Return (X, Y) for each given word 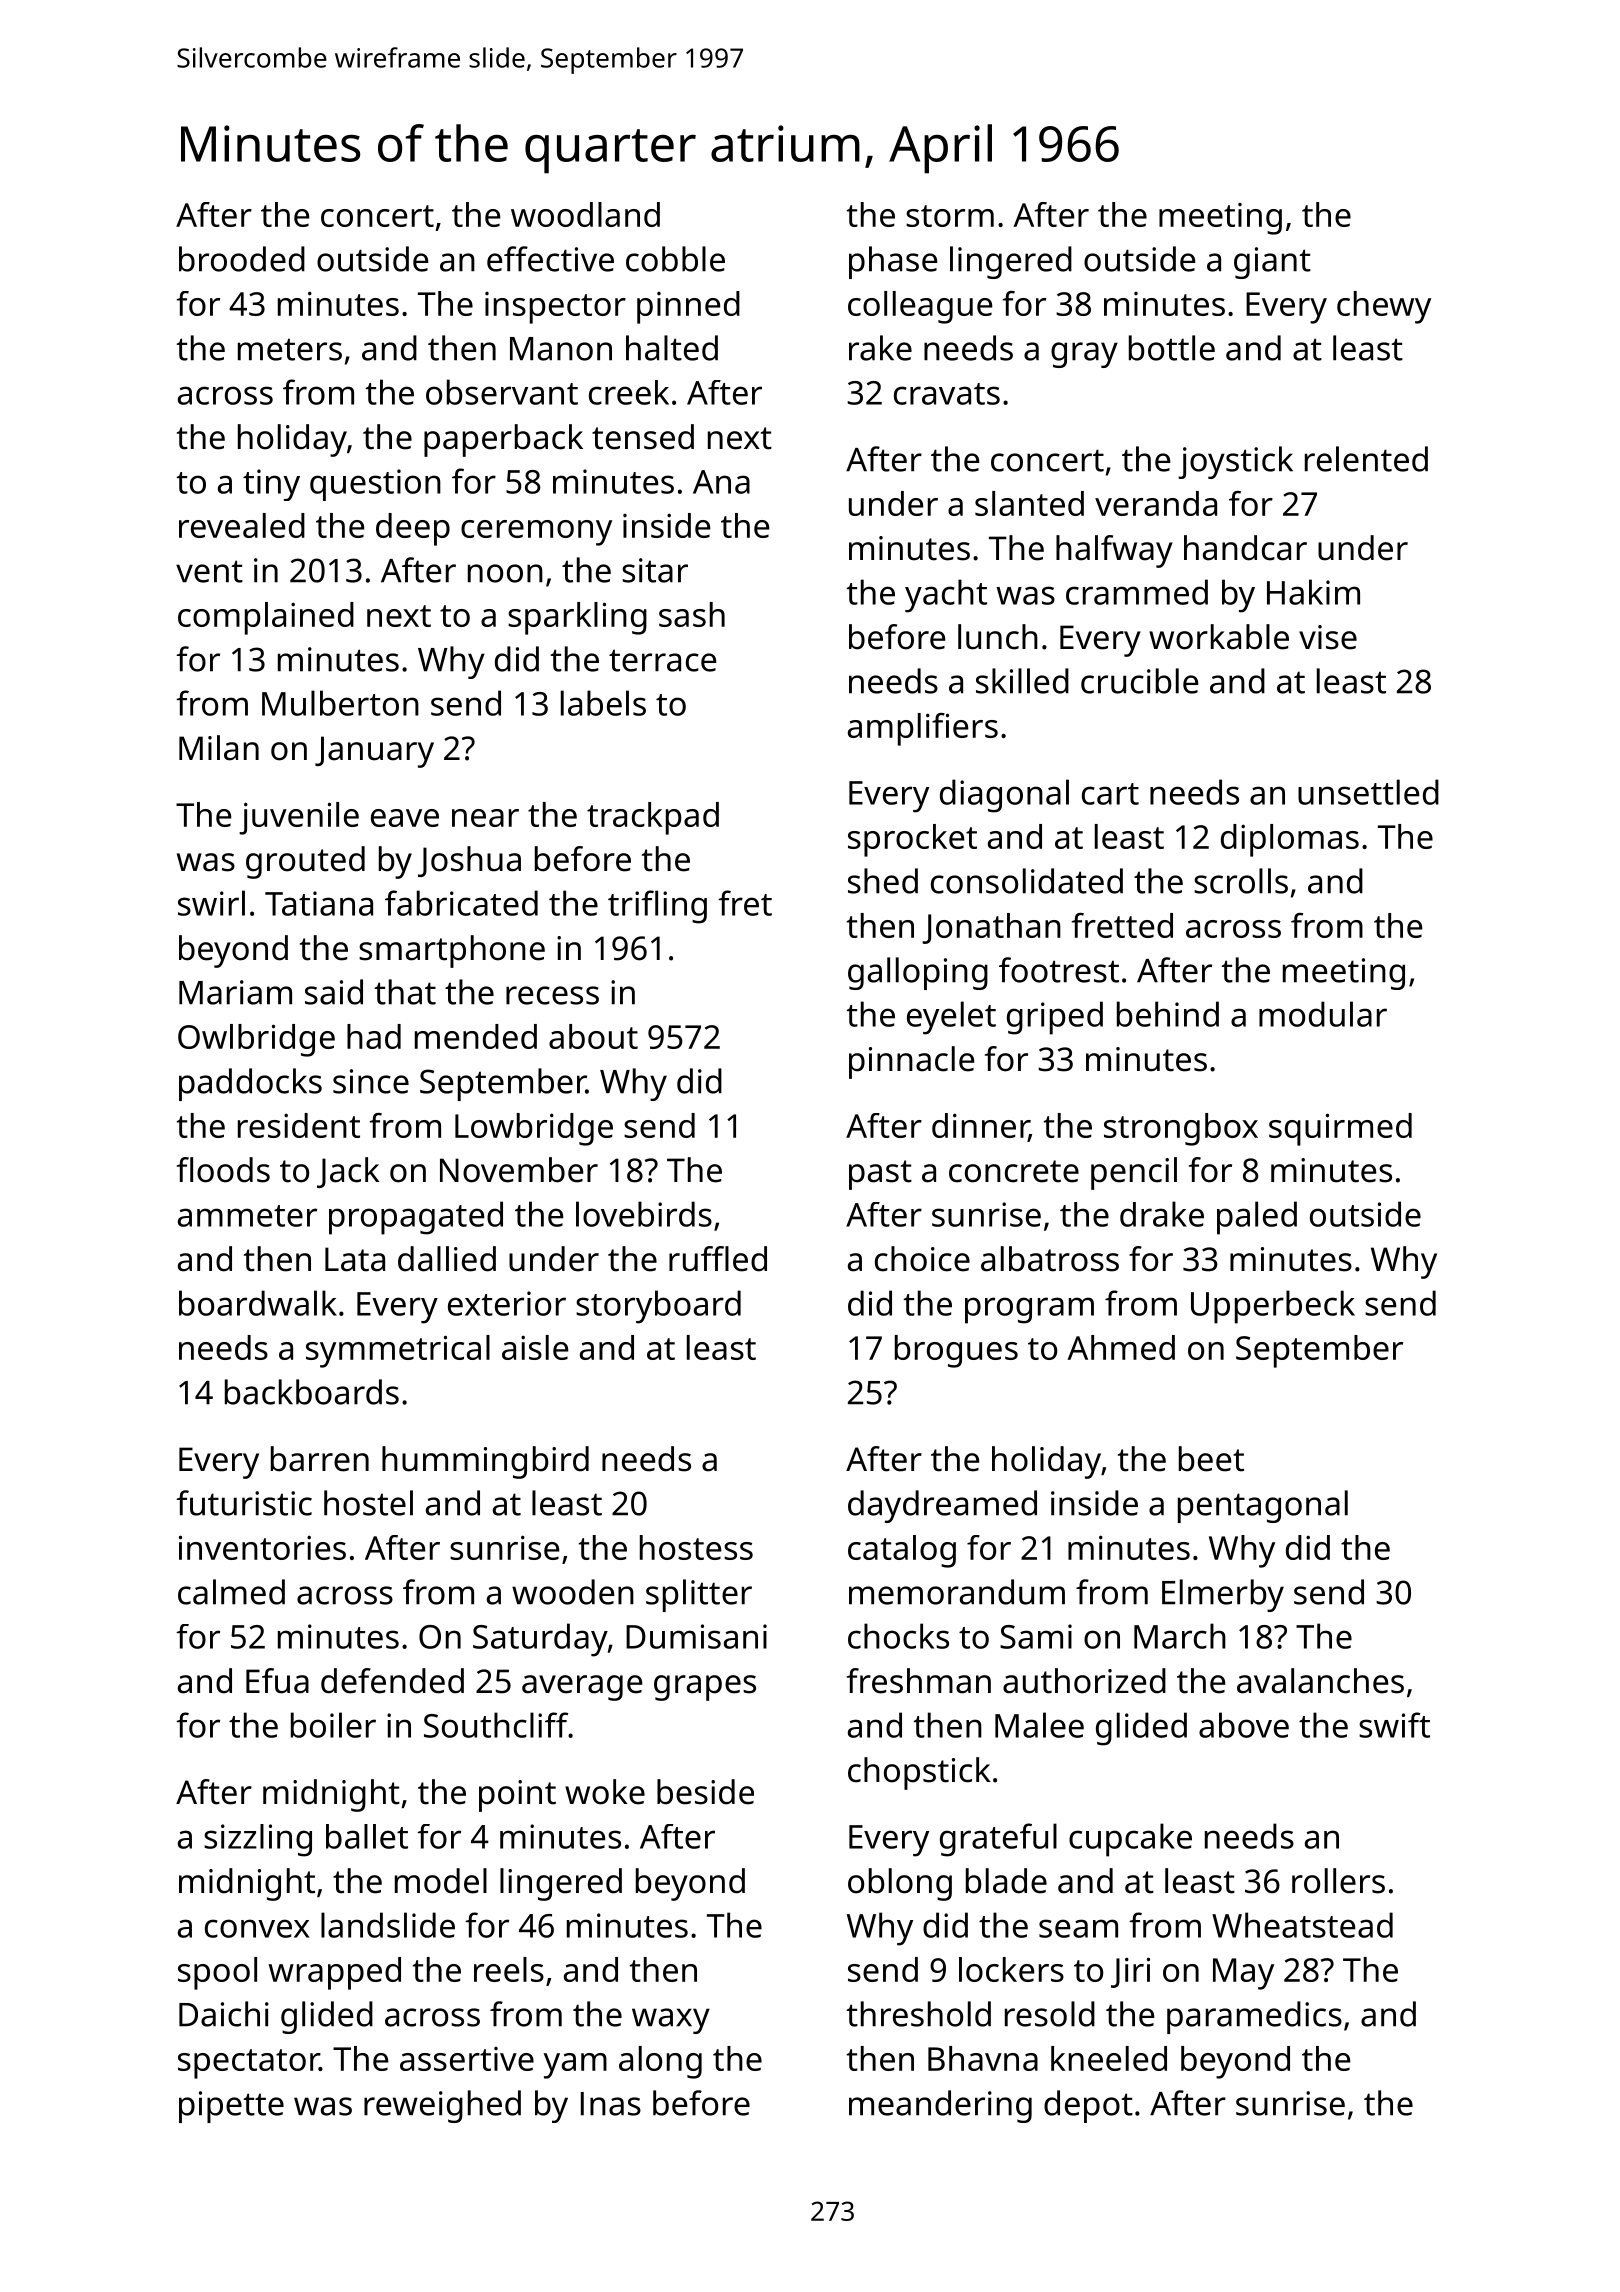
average (582, 1688)
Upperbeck (1273, 1307)
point (517, 1796)
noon (505, 573)
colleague (920, 307)
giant (1272, 263)
